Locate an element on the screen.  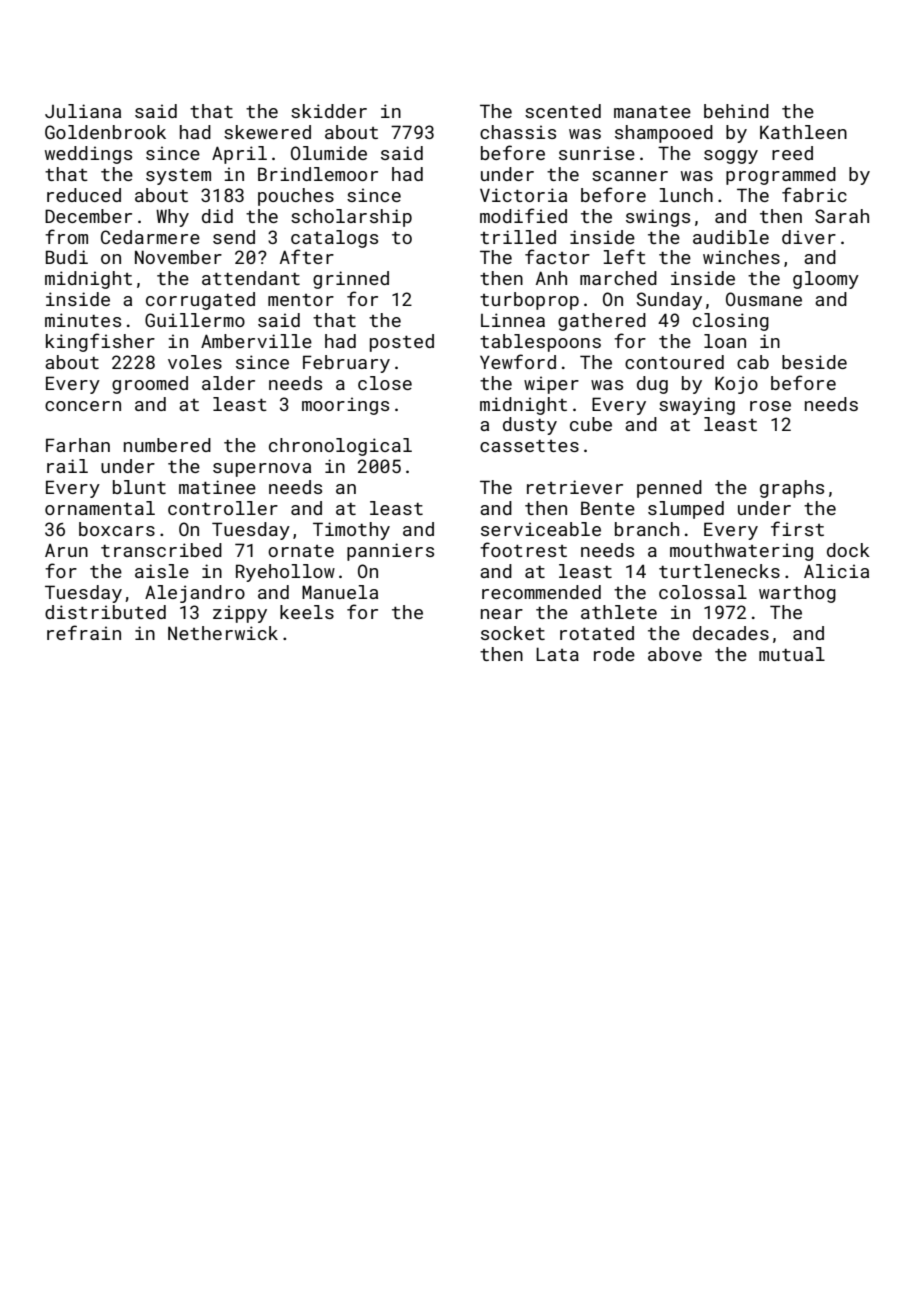
Alicia is located at coordinates (836, 571).
